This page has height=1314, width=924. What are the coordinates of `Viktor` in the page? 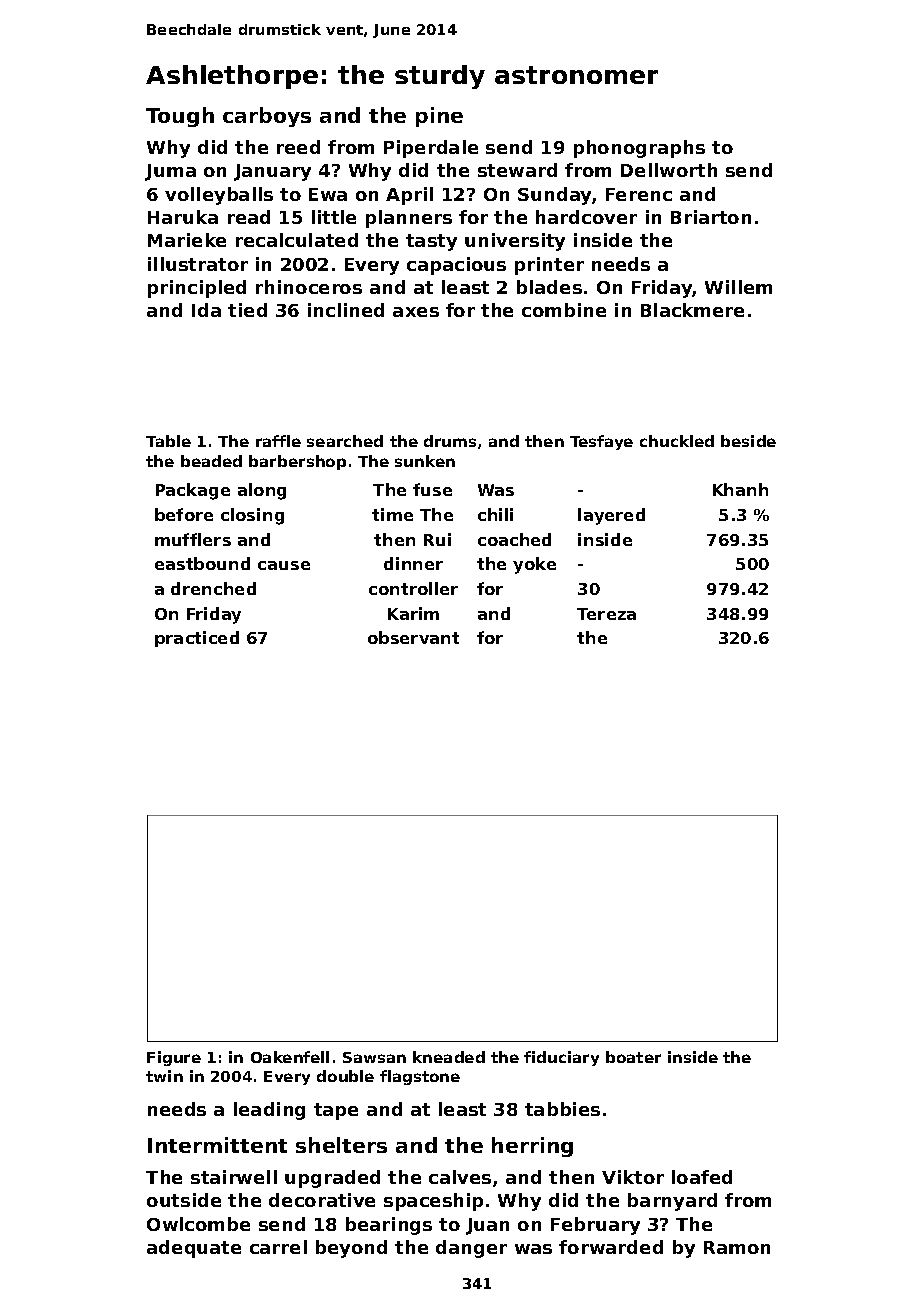 It's located at (633, 1177).
